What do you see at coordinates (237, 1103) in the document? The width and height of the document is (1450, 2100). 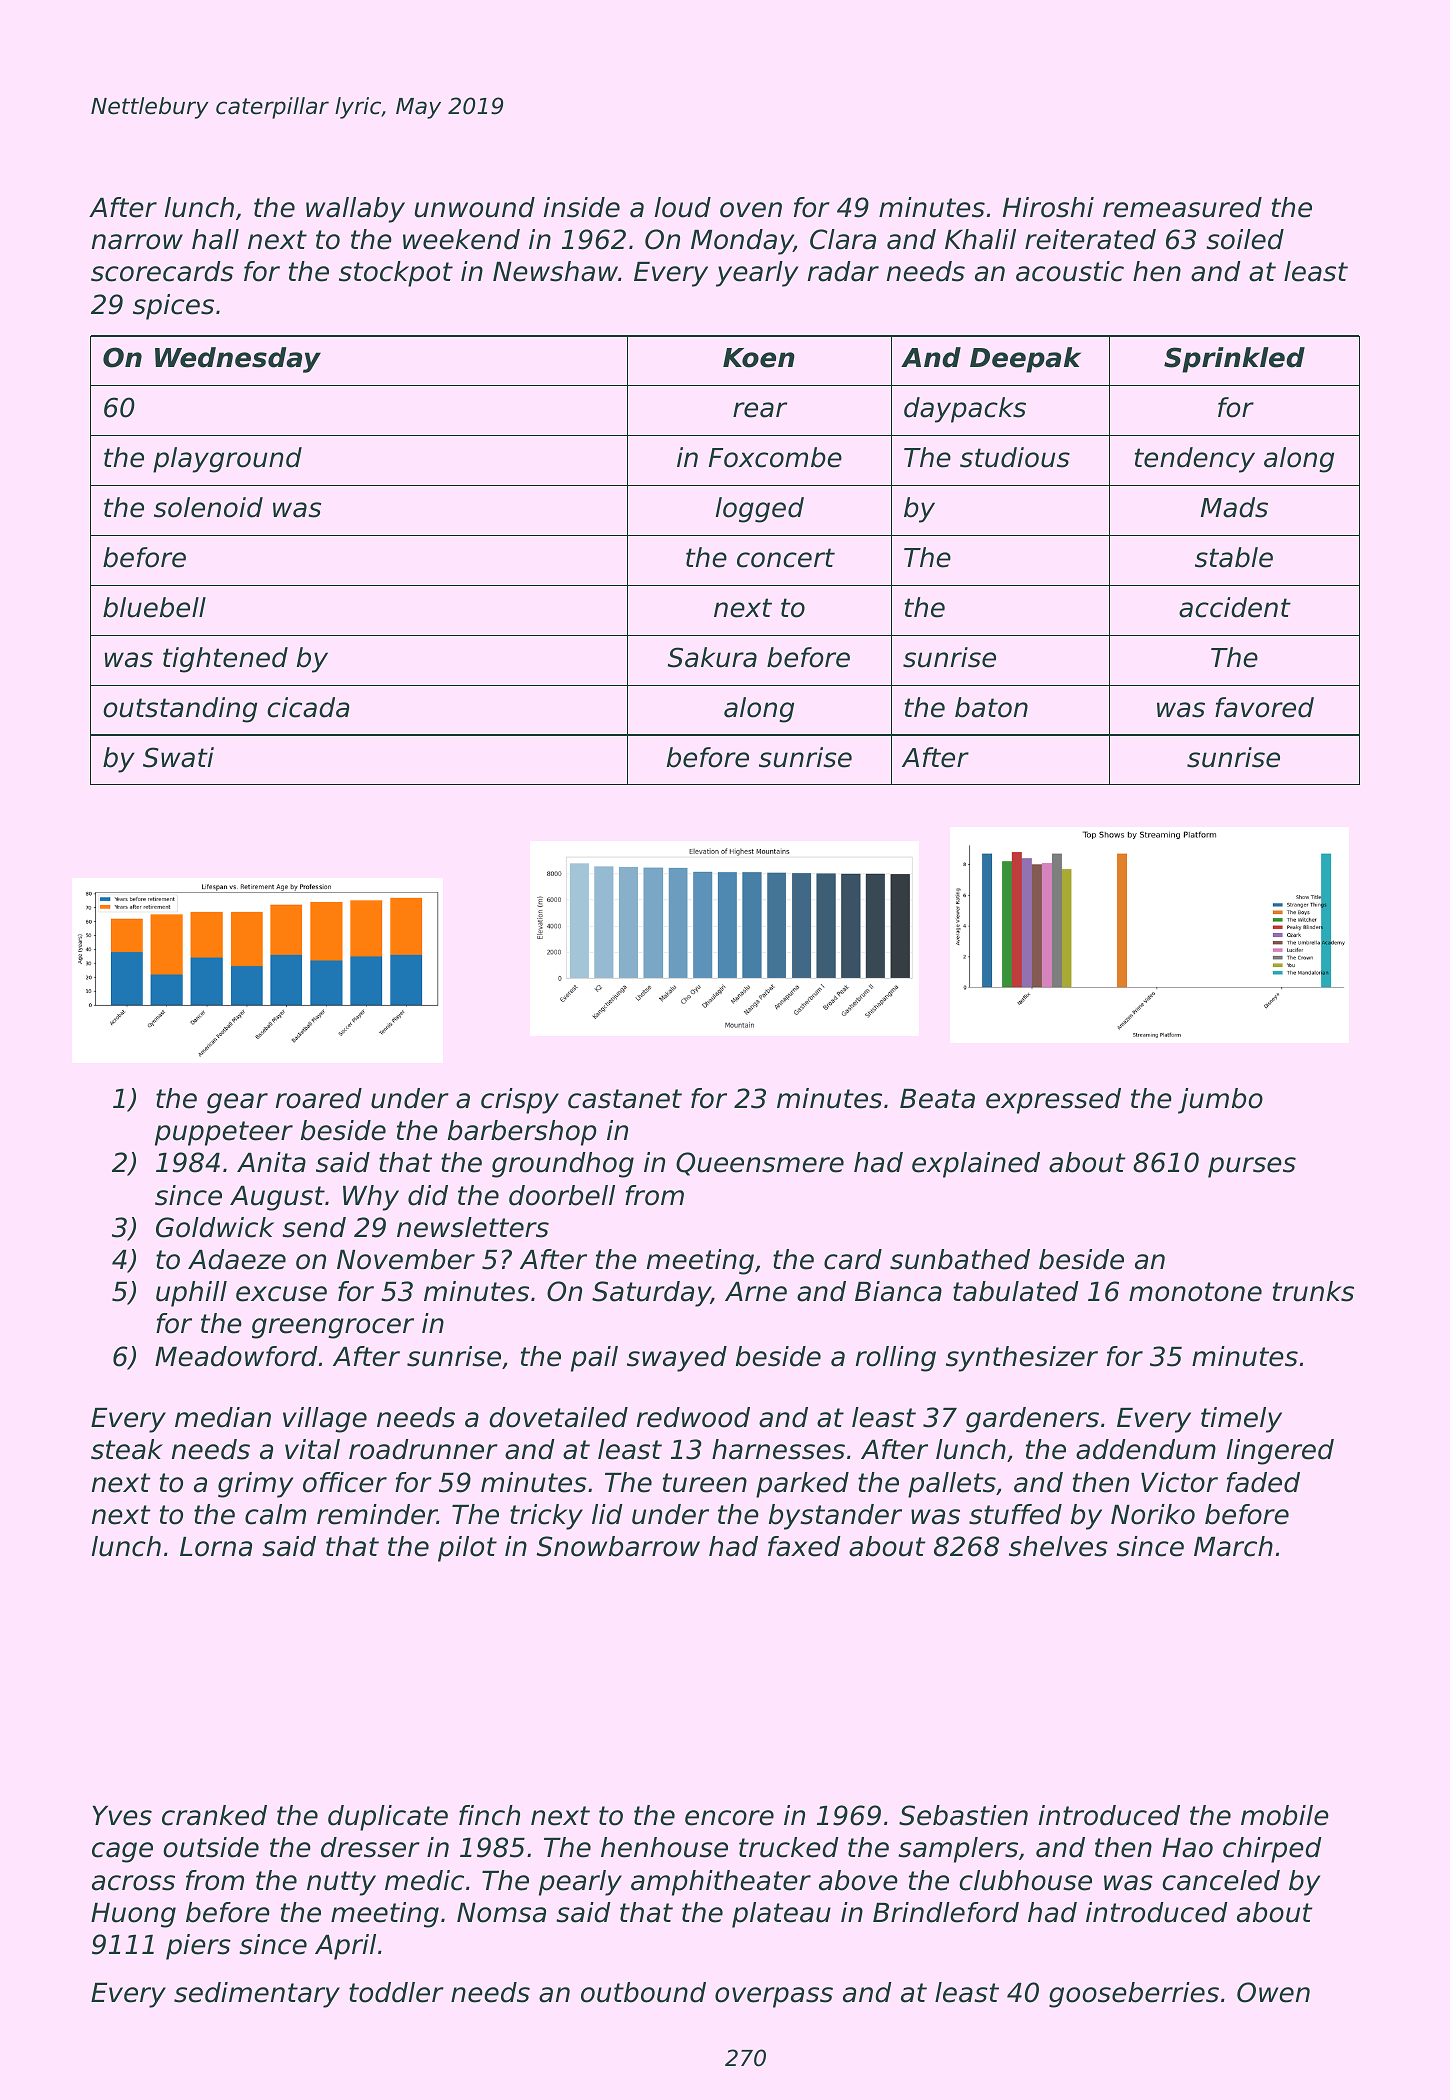 I see `gear` at bounding box center [237, 1103].
